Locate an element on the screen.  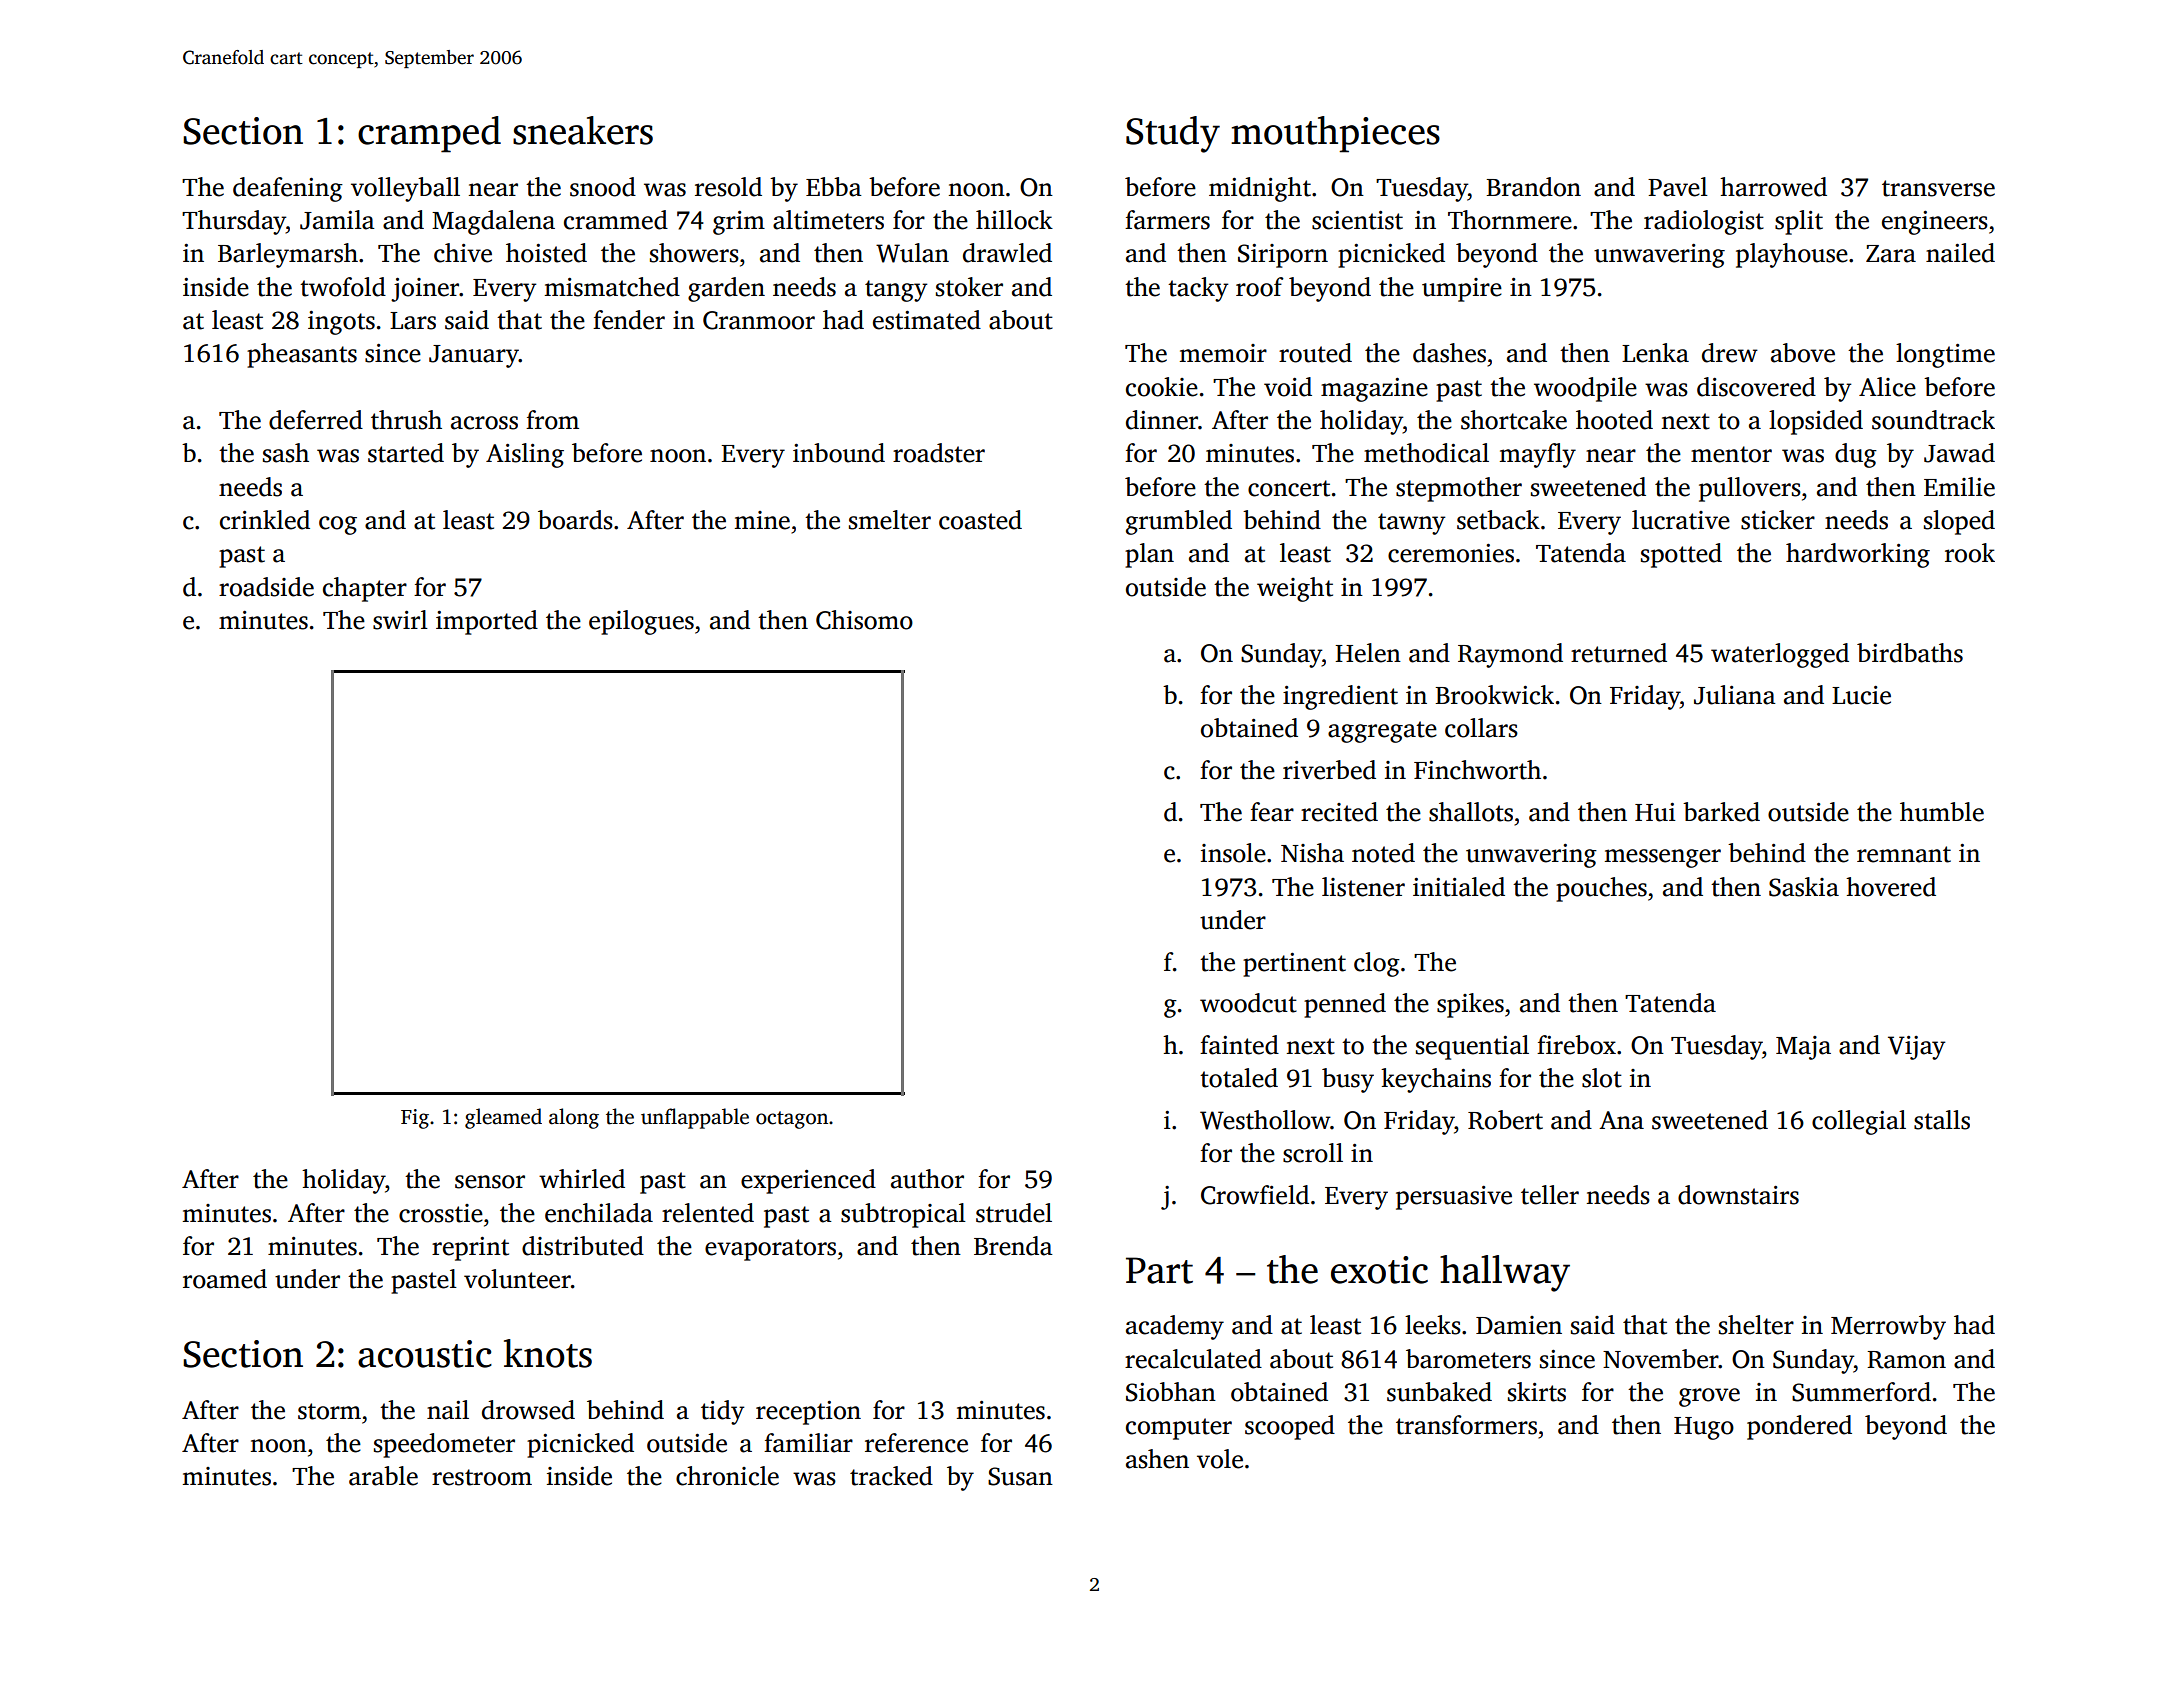
longtime is located at coordinates (1945, 355).
